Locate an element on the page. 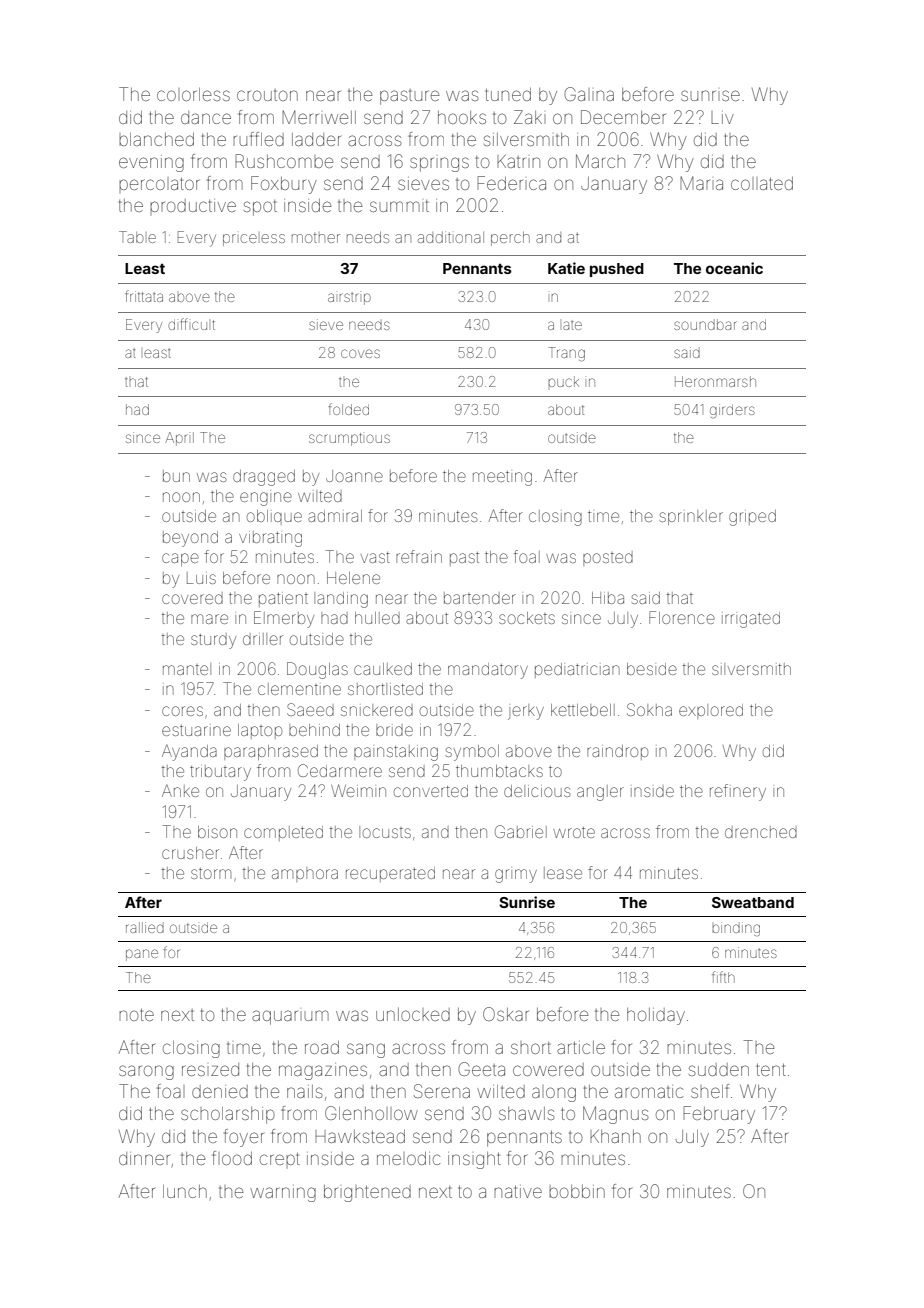 Image resolution: width=924 pixels, height=1308 pixels. tuned is located at coordinates (508, 94).
